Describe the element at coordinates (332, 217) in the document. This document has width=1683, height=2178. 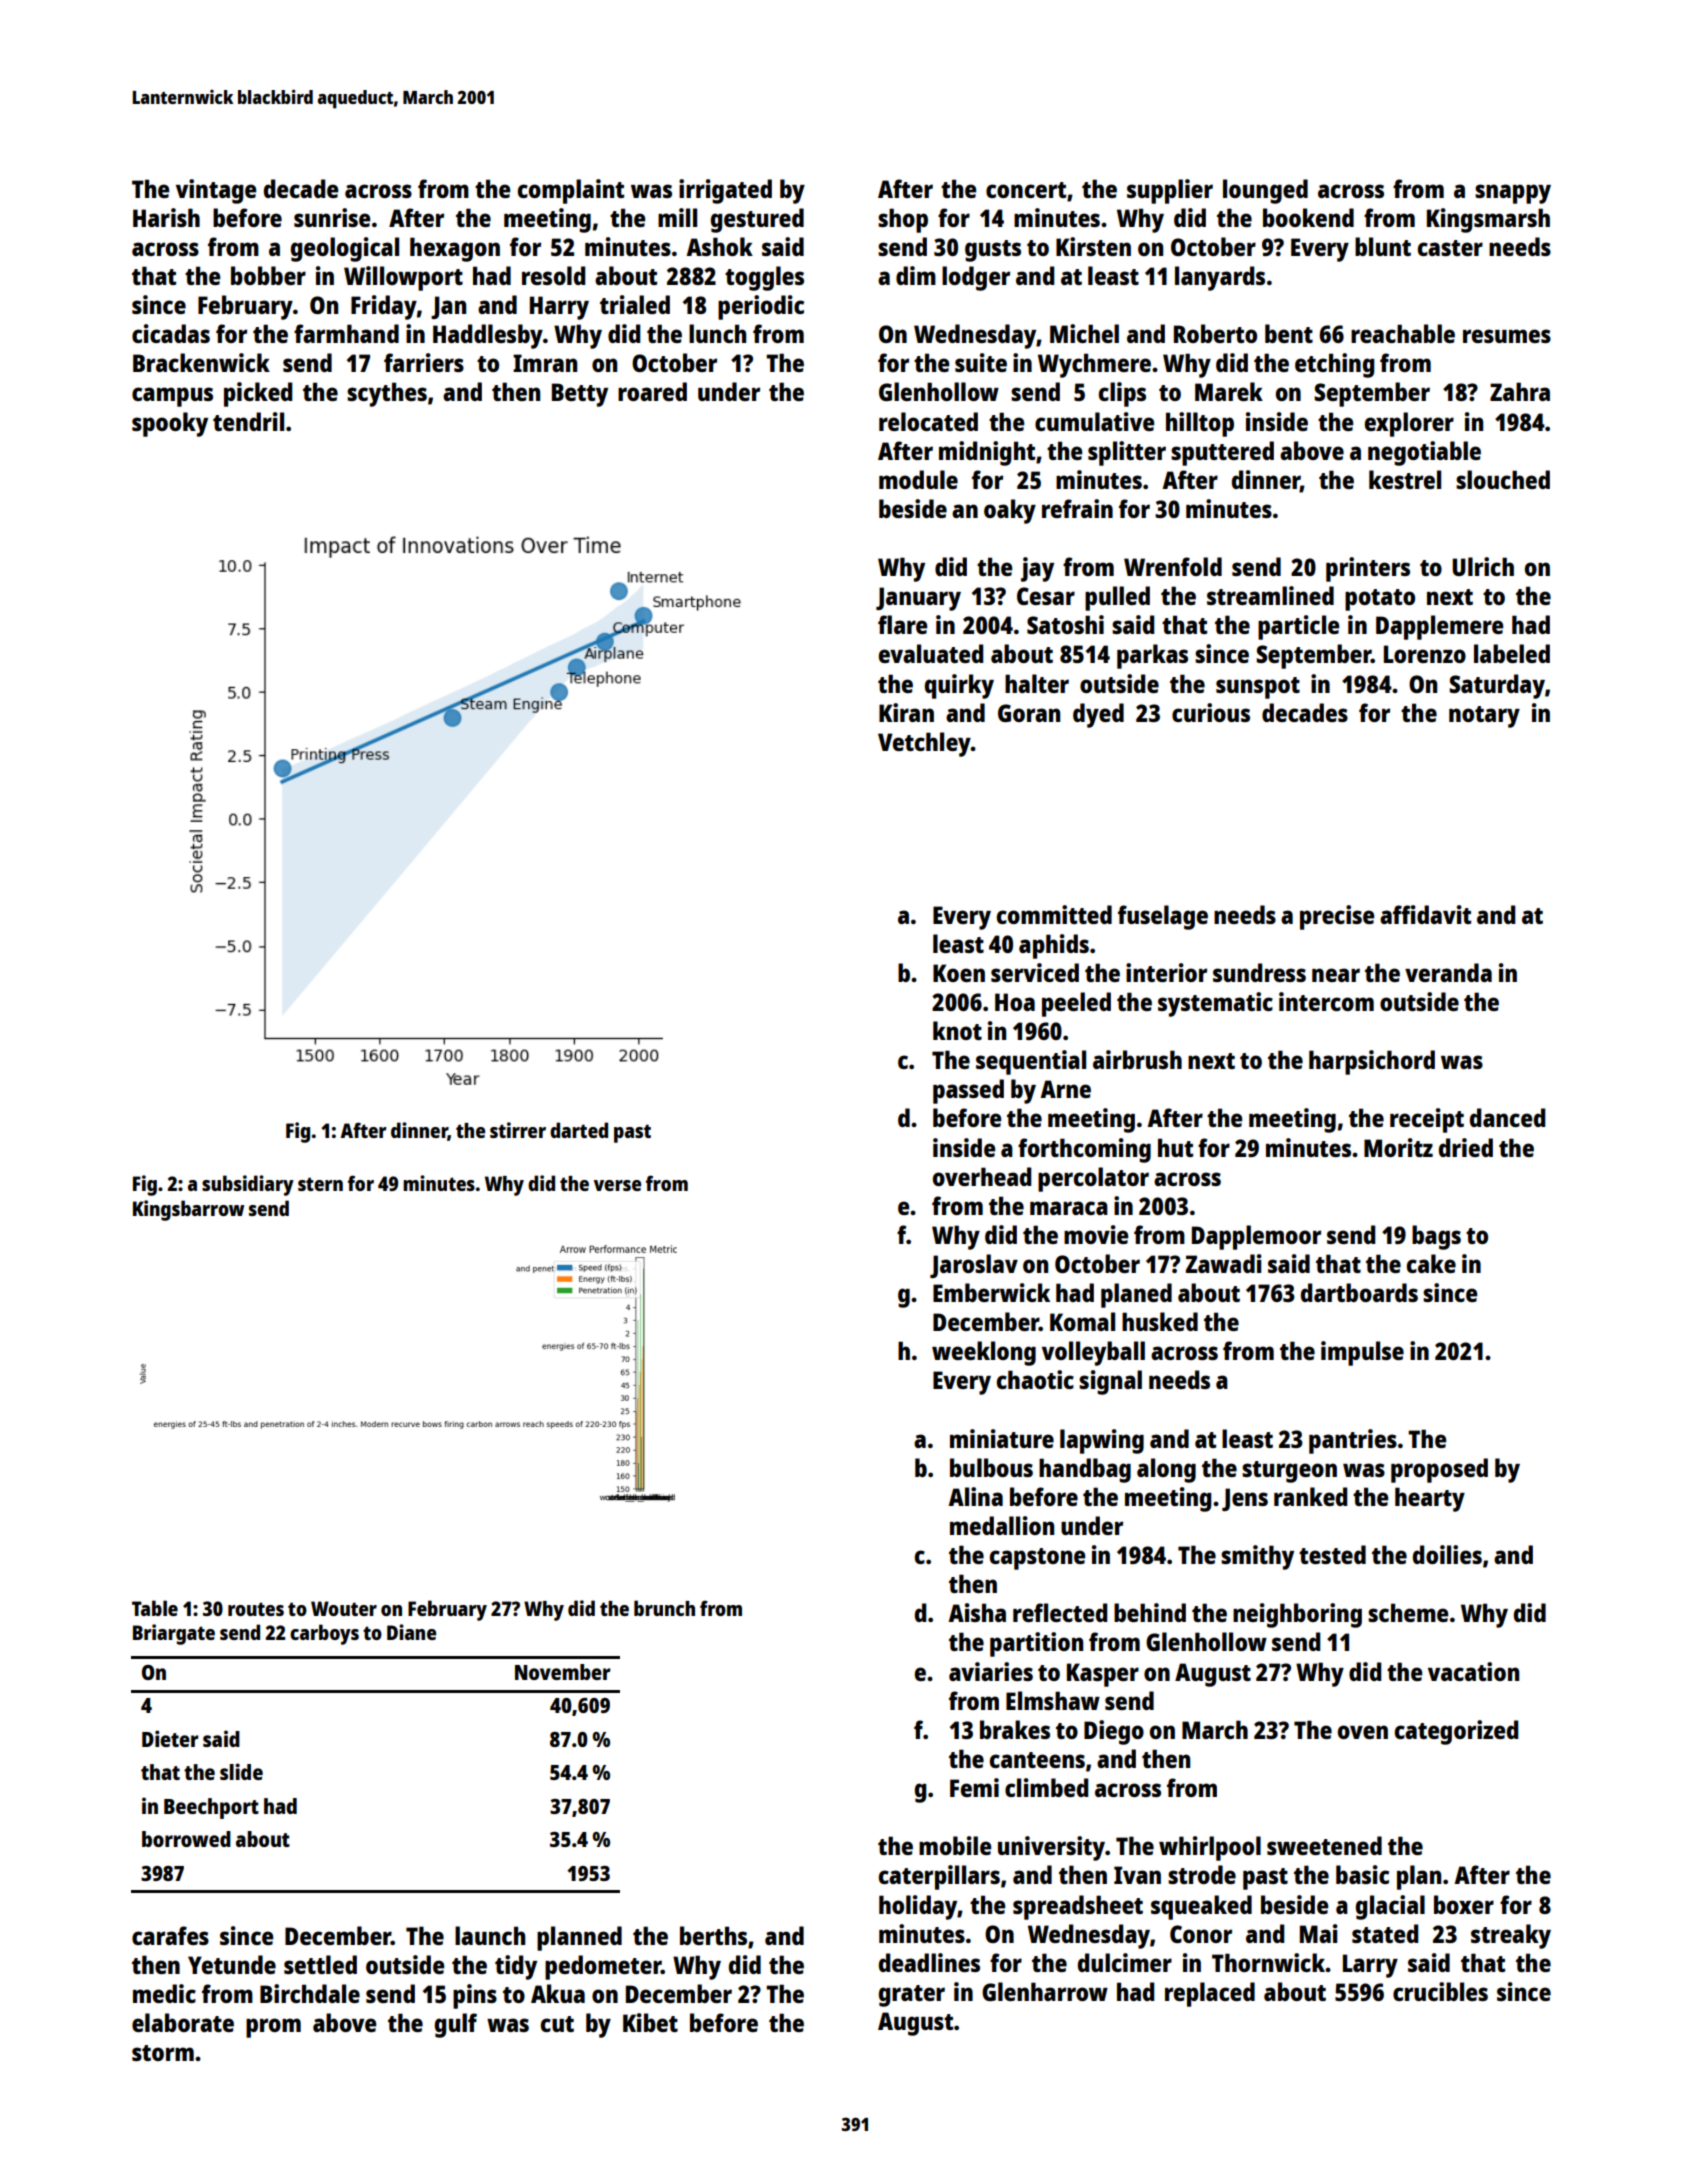
I see `sunrise` at that location.
